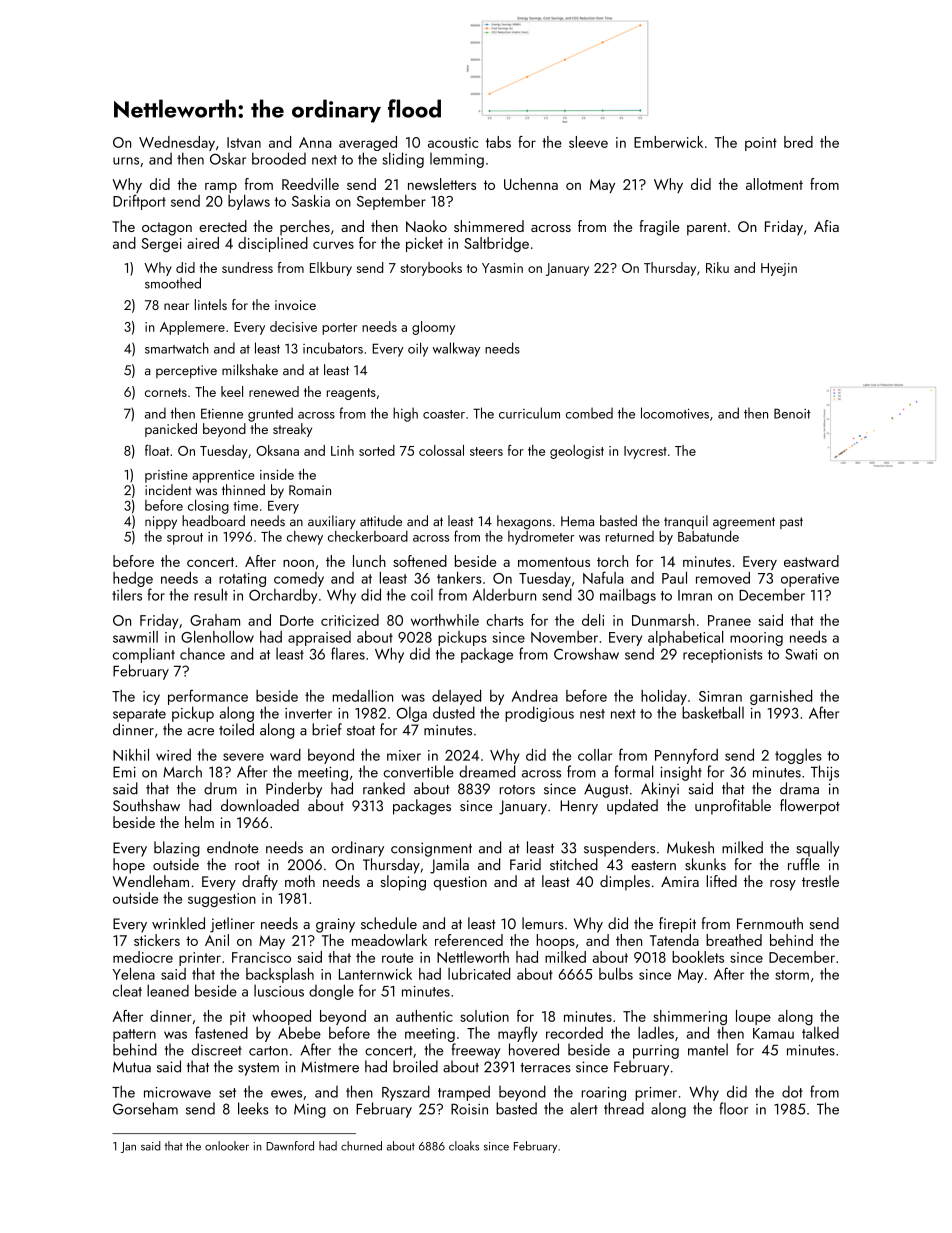 Image resolution: width=952 pixels, height=1233 pixels. Describe the element at coordinates (498, 142) in the image. I see `tabs` at that location.
